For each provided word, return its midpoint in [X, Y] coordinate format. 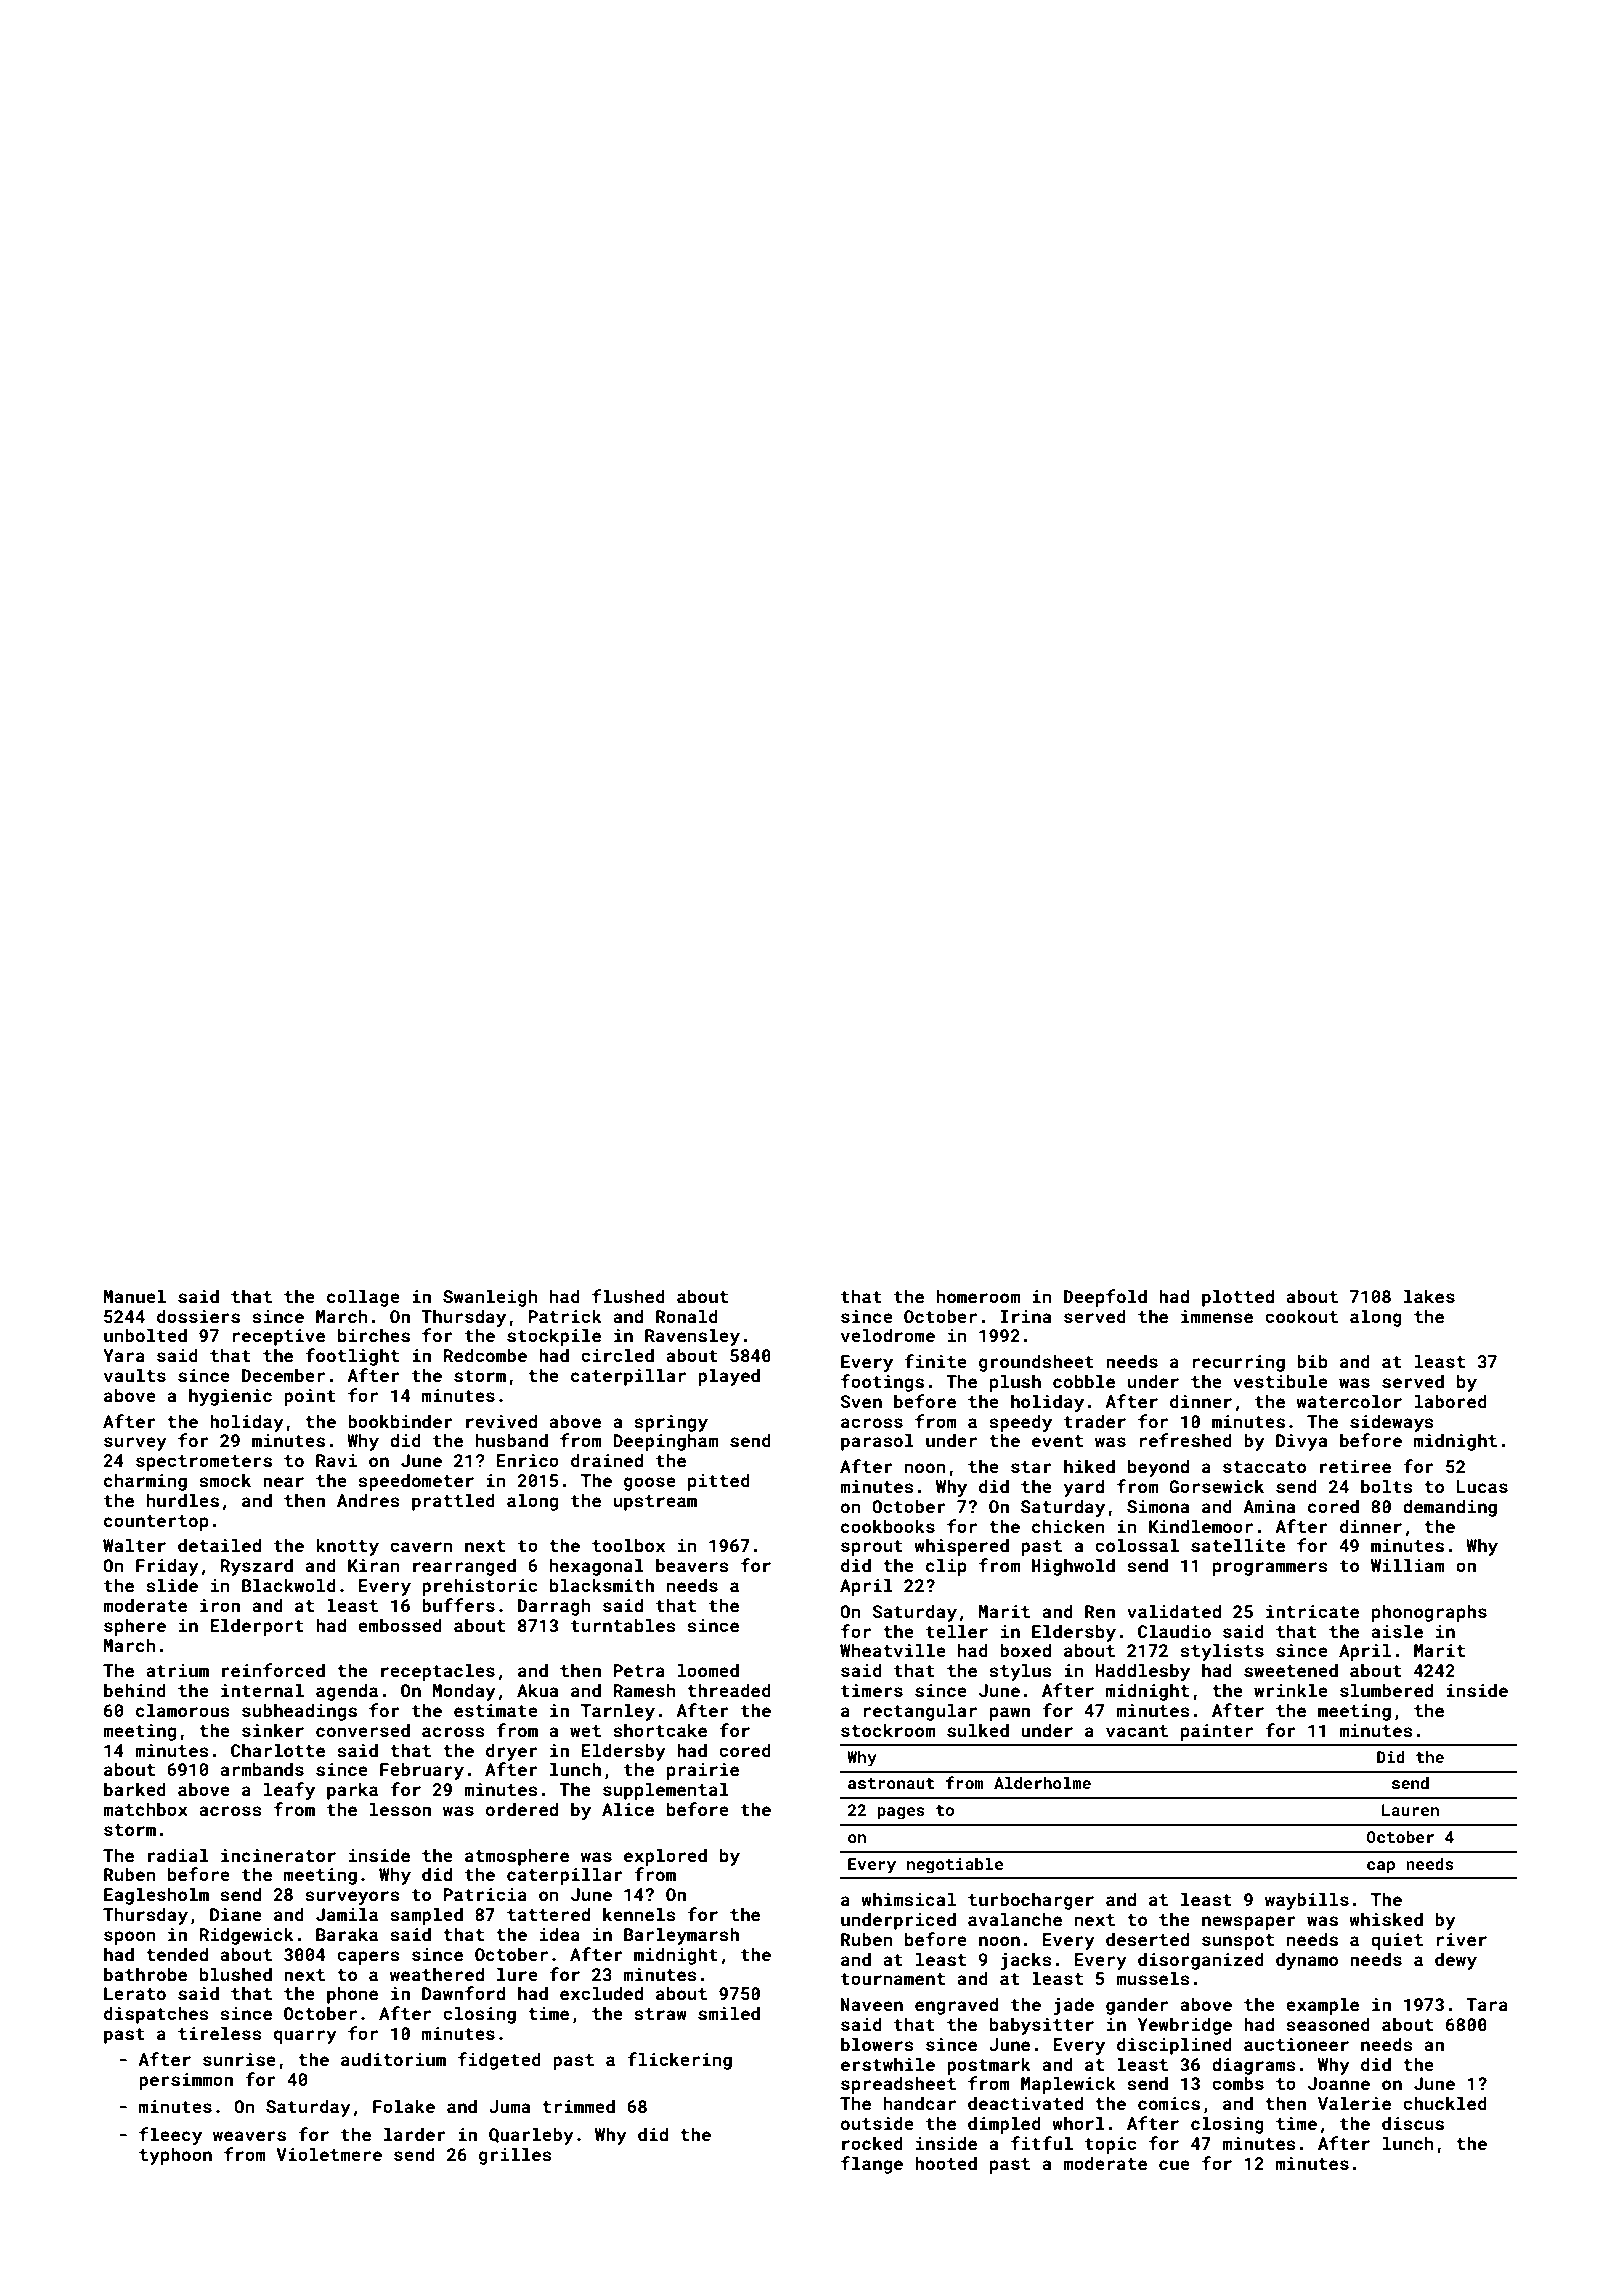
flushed [628, 1296]
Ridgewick [246, 1936]
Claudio [1174, 1631]
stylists [1222, 1652]
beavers [692, 1565]
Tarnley [618, 1712]
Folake [404, 2106]
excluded [601, 1993]
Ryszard [256, 1567]
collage [363, 1298]
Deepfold [1105, 1298]
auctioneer [1296, 2044]
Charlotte [278, 1750]
